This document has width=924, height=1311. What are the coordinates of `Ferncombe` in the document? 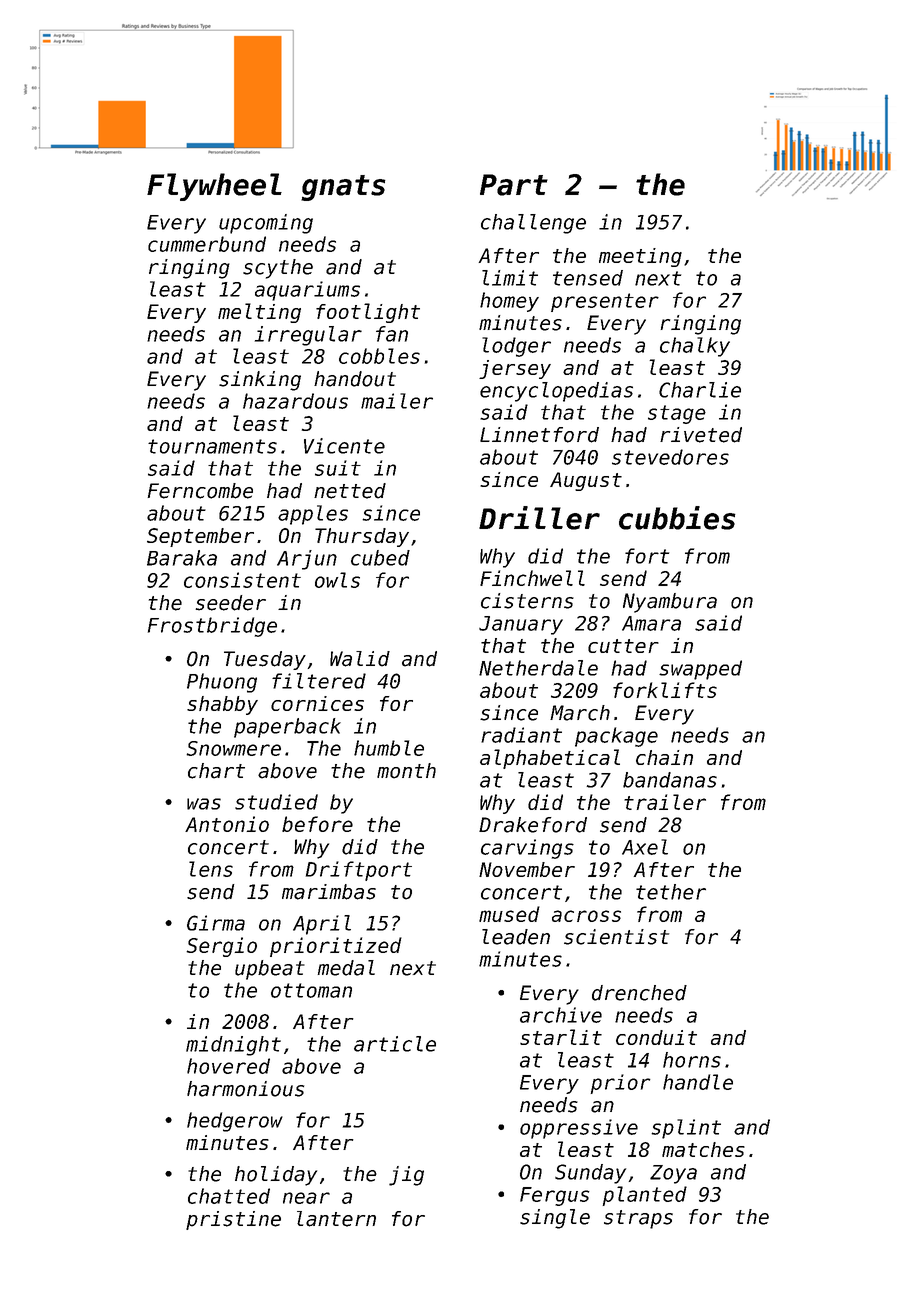 It's located at (200, 491).
